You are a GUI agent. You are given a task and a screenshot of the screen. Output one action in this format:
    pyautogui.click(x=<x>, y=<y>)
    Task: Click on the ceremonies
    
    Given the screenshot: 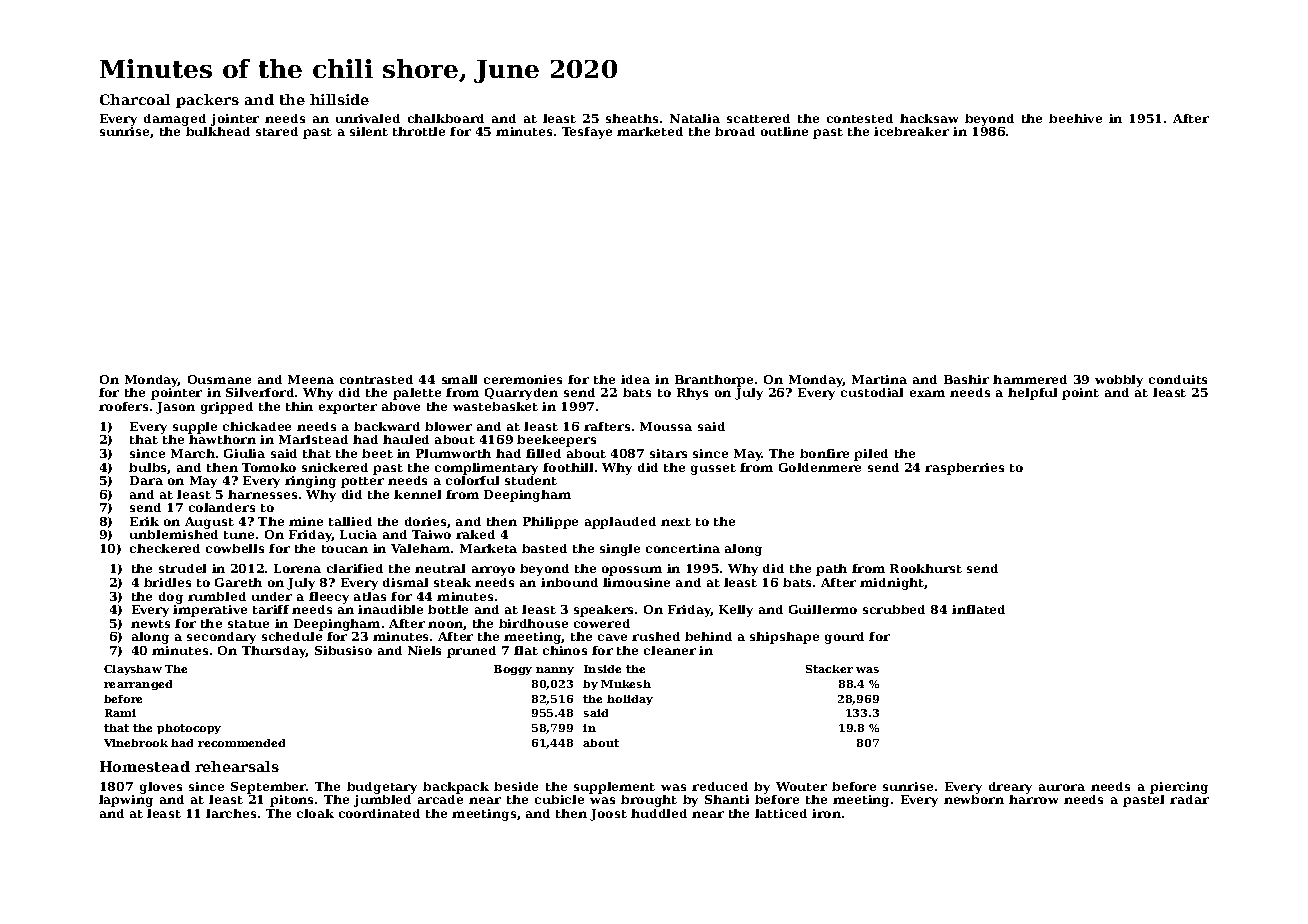 What is the action you would take?
    pyautogui.click(x=523, y=379)
